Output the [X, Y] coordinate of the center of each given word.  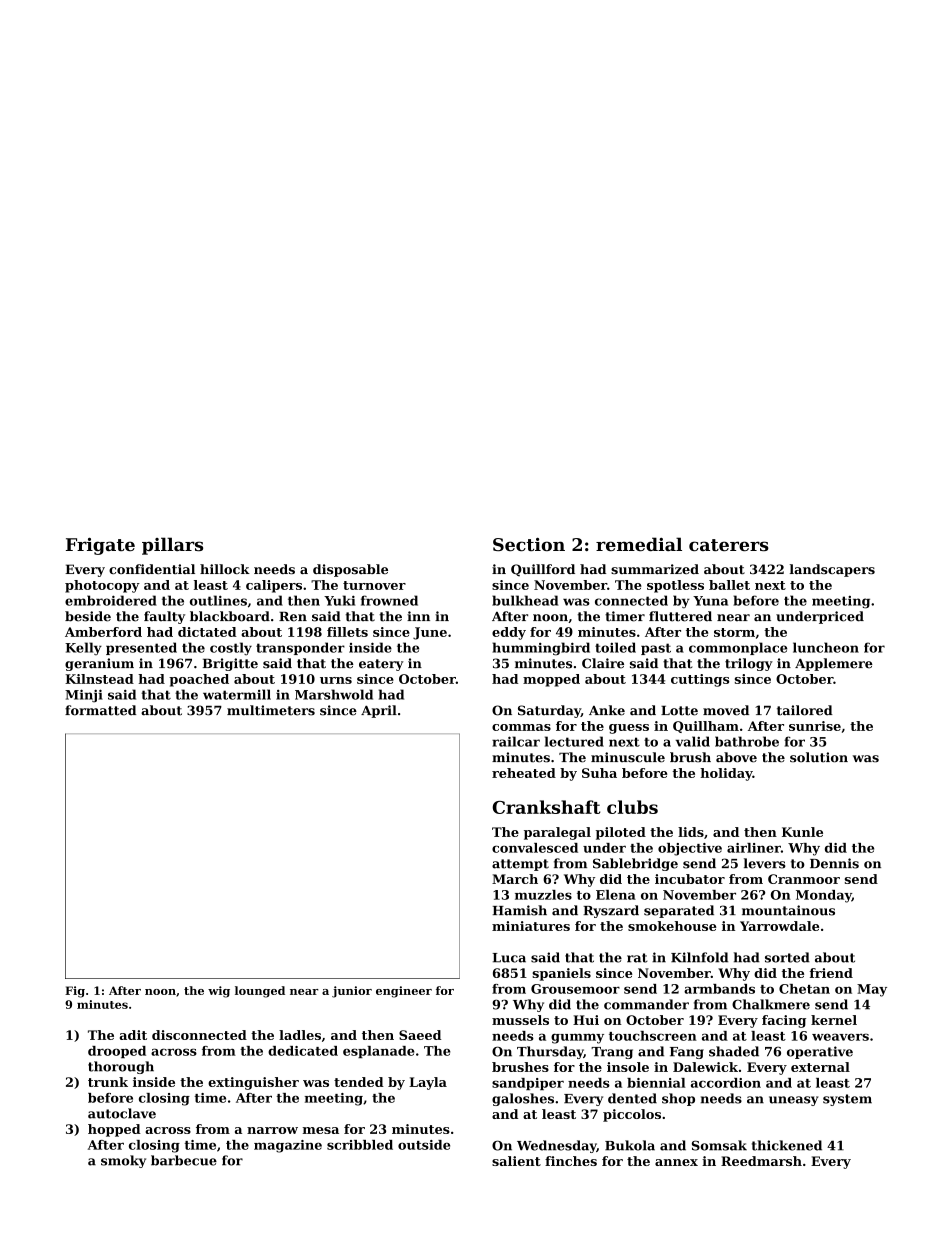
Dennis [834, 863]
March [515, 879]
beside [88, 616]
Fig [75, 992]
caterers [729, 545]
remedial [639, 544]
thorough [121, 1067]
